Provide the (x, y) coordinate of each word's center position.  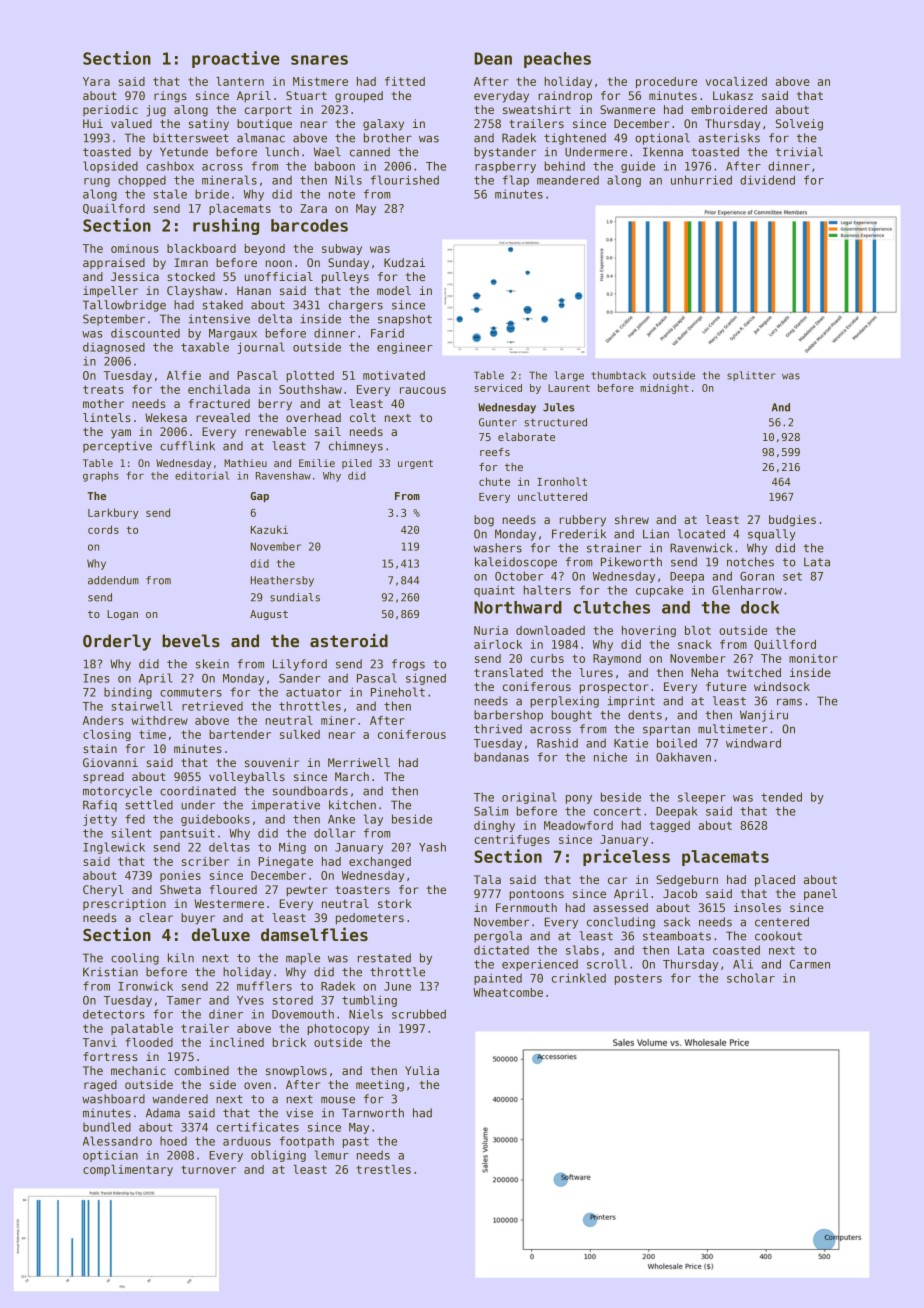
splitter (751, 376)
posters (638, 979)
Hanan (254, 290)
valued (131, 123)
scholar (751, 978)
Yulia (422, 1070)
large (569, 376)
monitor (813, 658)
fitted (405, 81)
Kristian (110, 972)
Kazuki (269, 529)
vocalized (736, 81)
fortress (110, 1056)
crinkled (578, 978)
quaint (494, 591)
